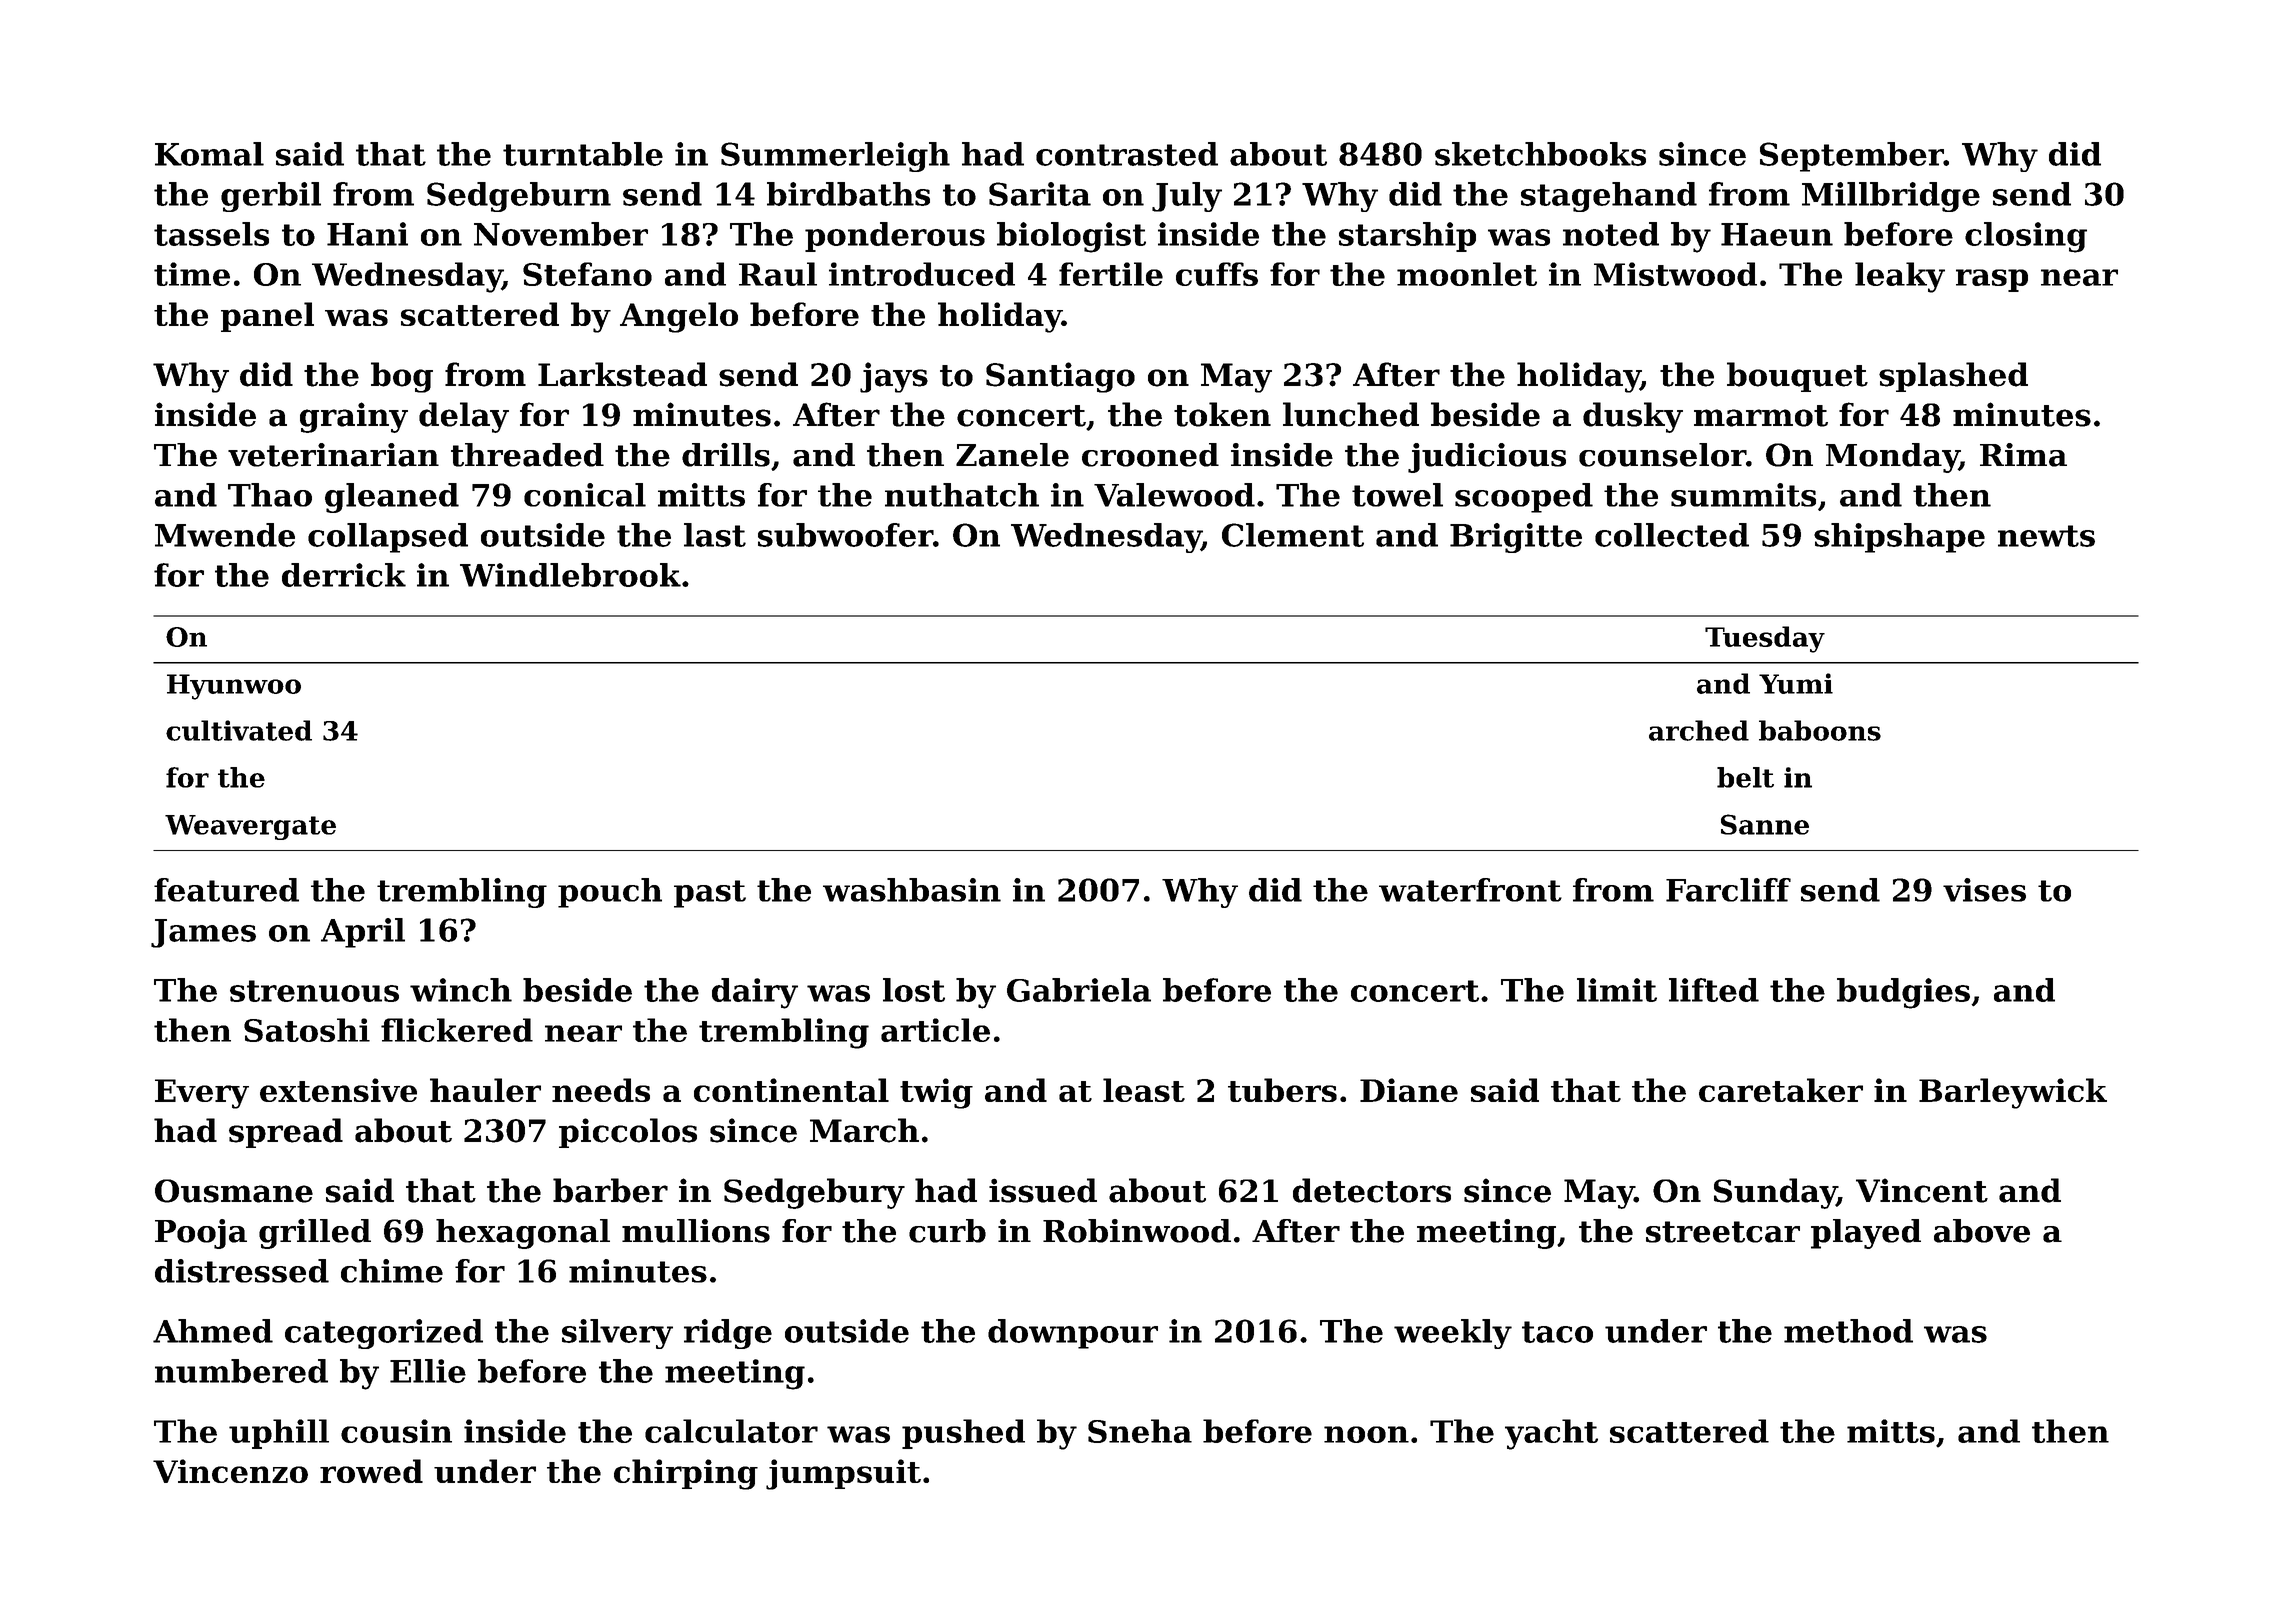 This screenshot has width=2292, height=1620. I want to click on stagehand, so click(1609, 197).
